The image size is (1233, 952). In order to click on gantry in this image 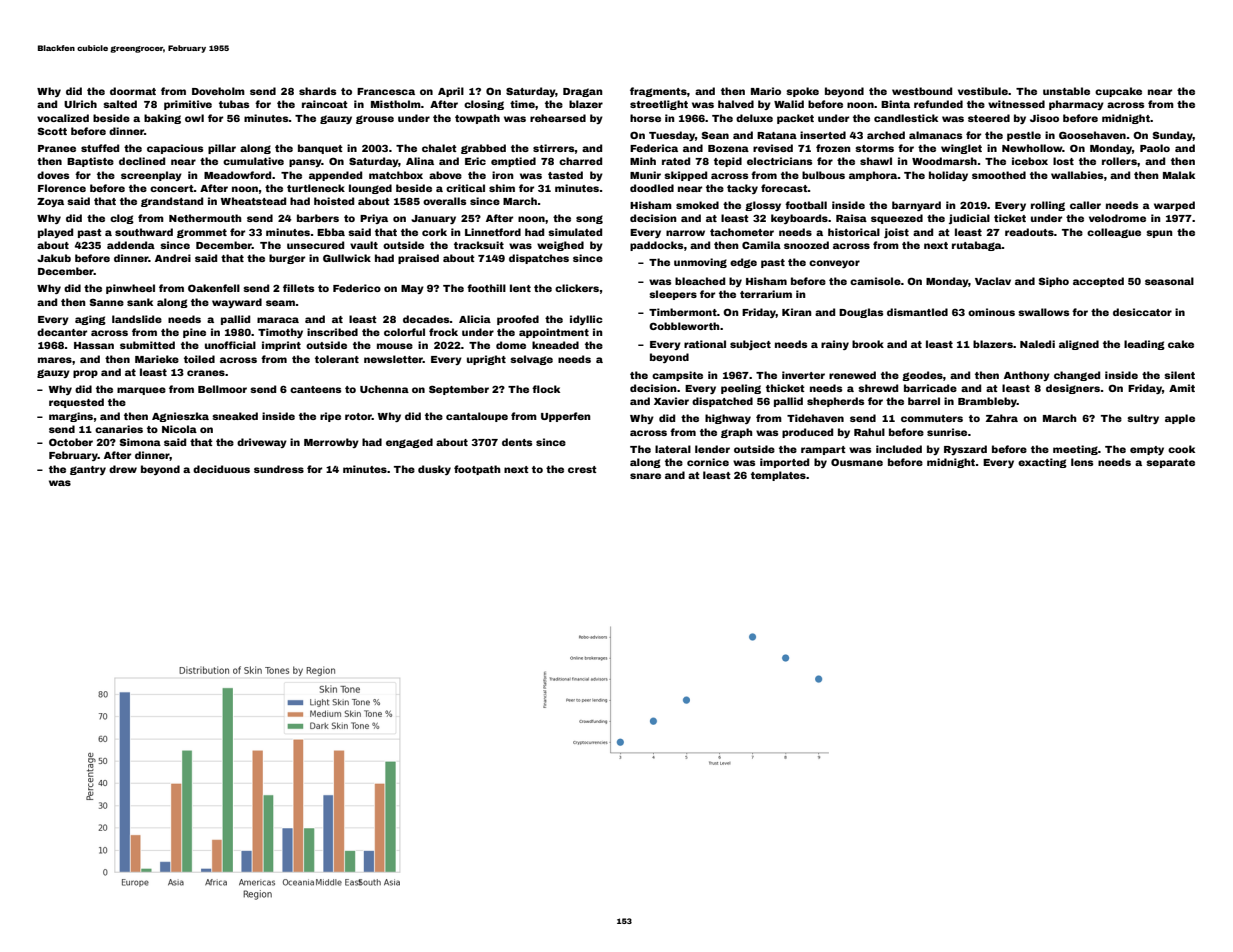, I will do `click(88, 470)`.
